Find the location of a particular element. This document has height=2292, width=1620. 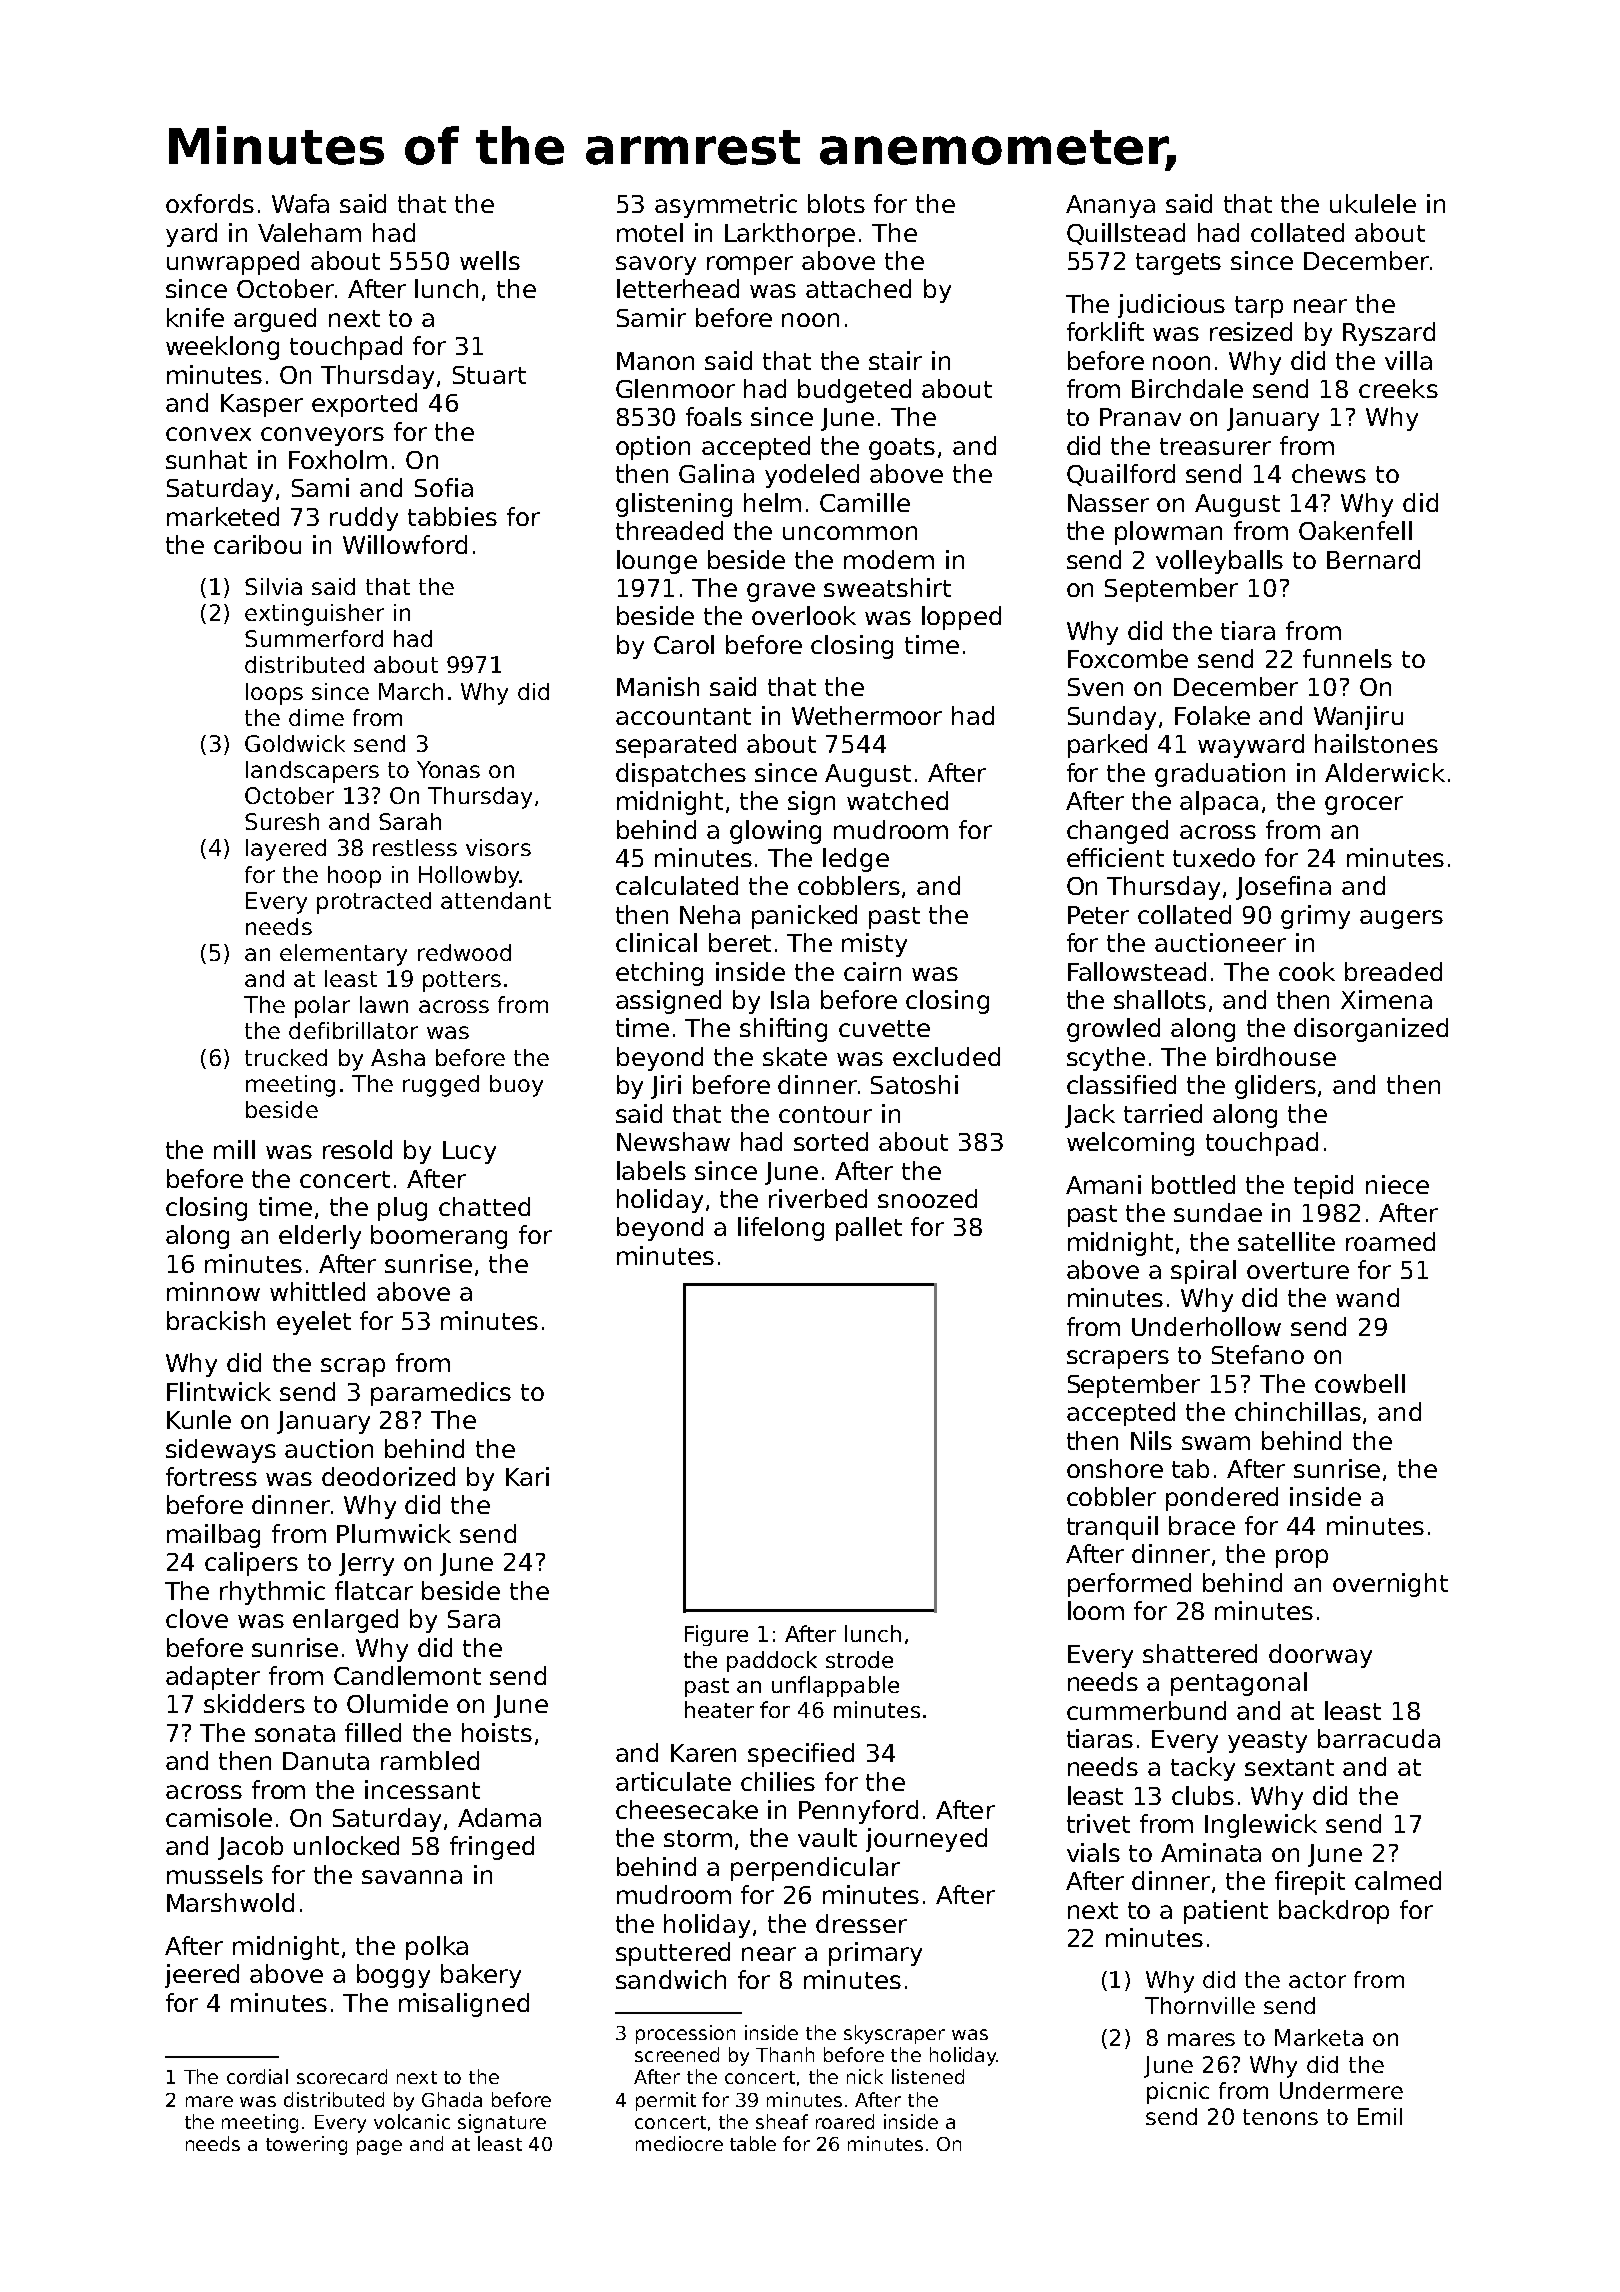

Oakenfell is located at coordinates (1355, 530).
